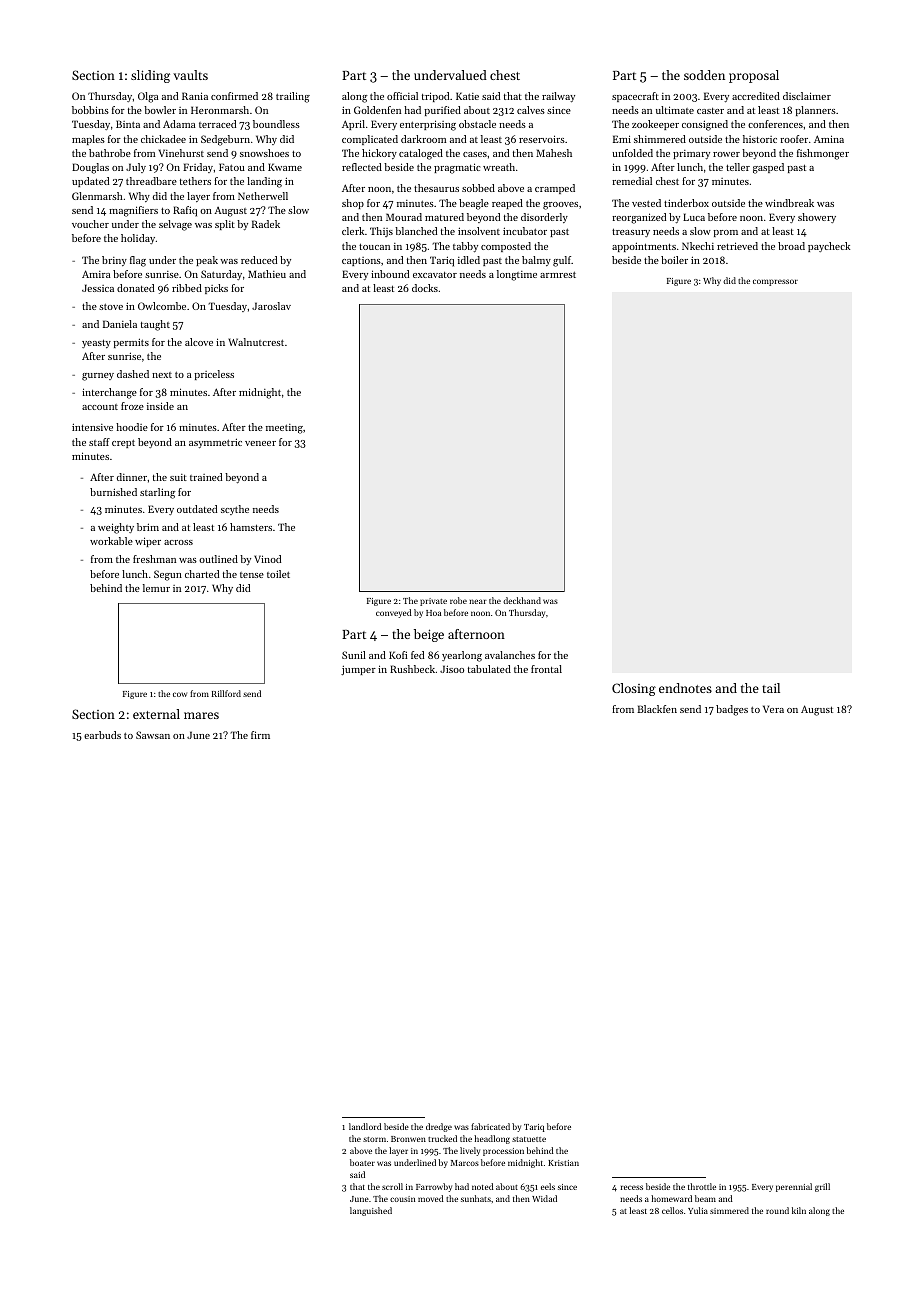 The width and height of the screenshot is (924, 1308). What do you see at coordinates (635, 97) in the screenshot?
I see `spacecraft` at bounding box center [635, 97].
